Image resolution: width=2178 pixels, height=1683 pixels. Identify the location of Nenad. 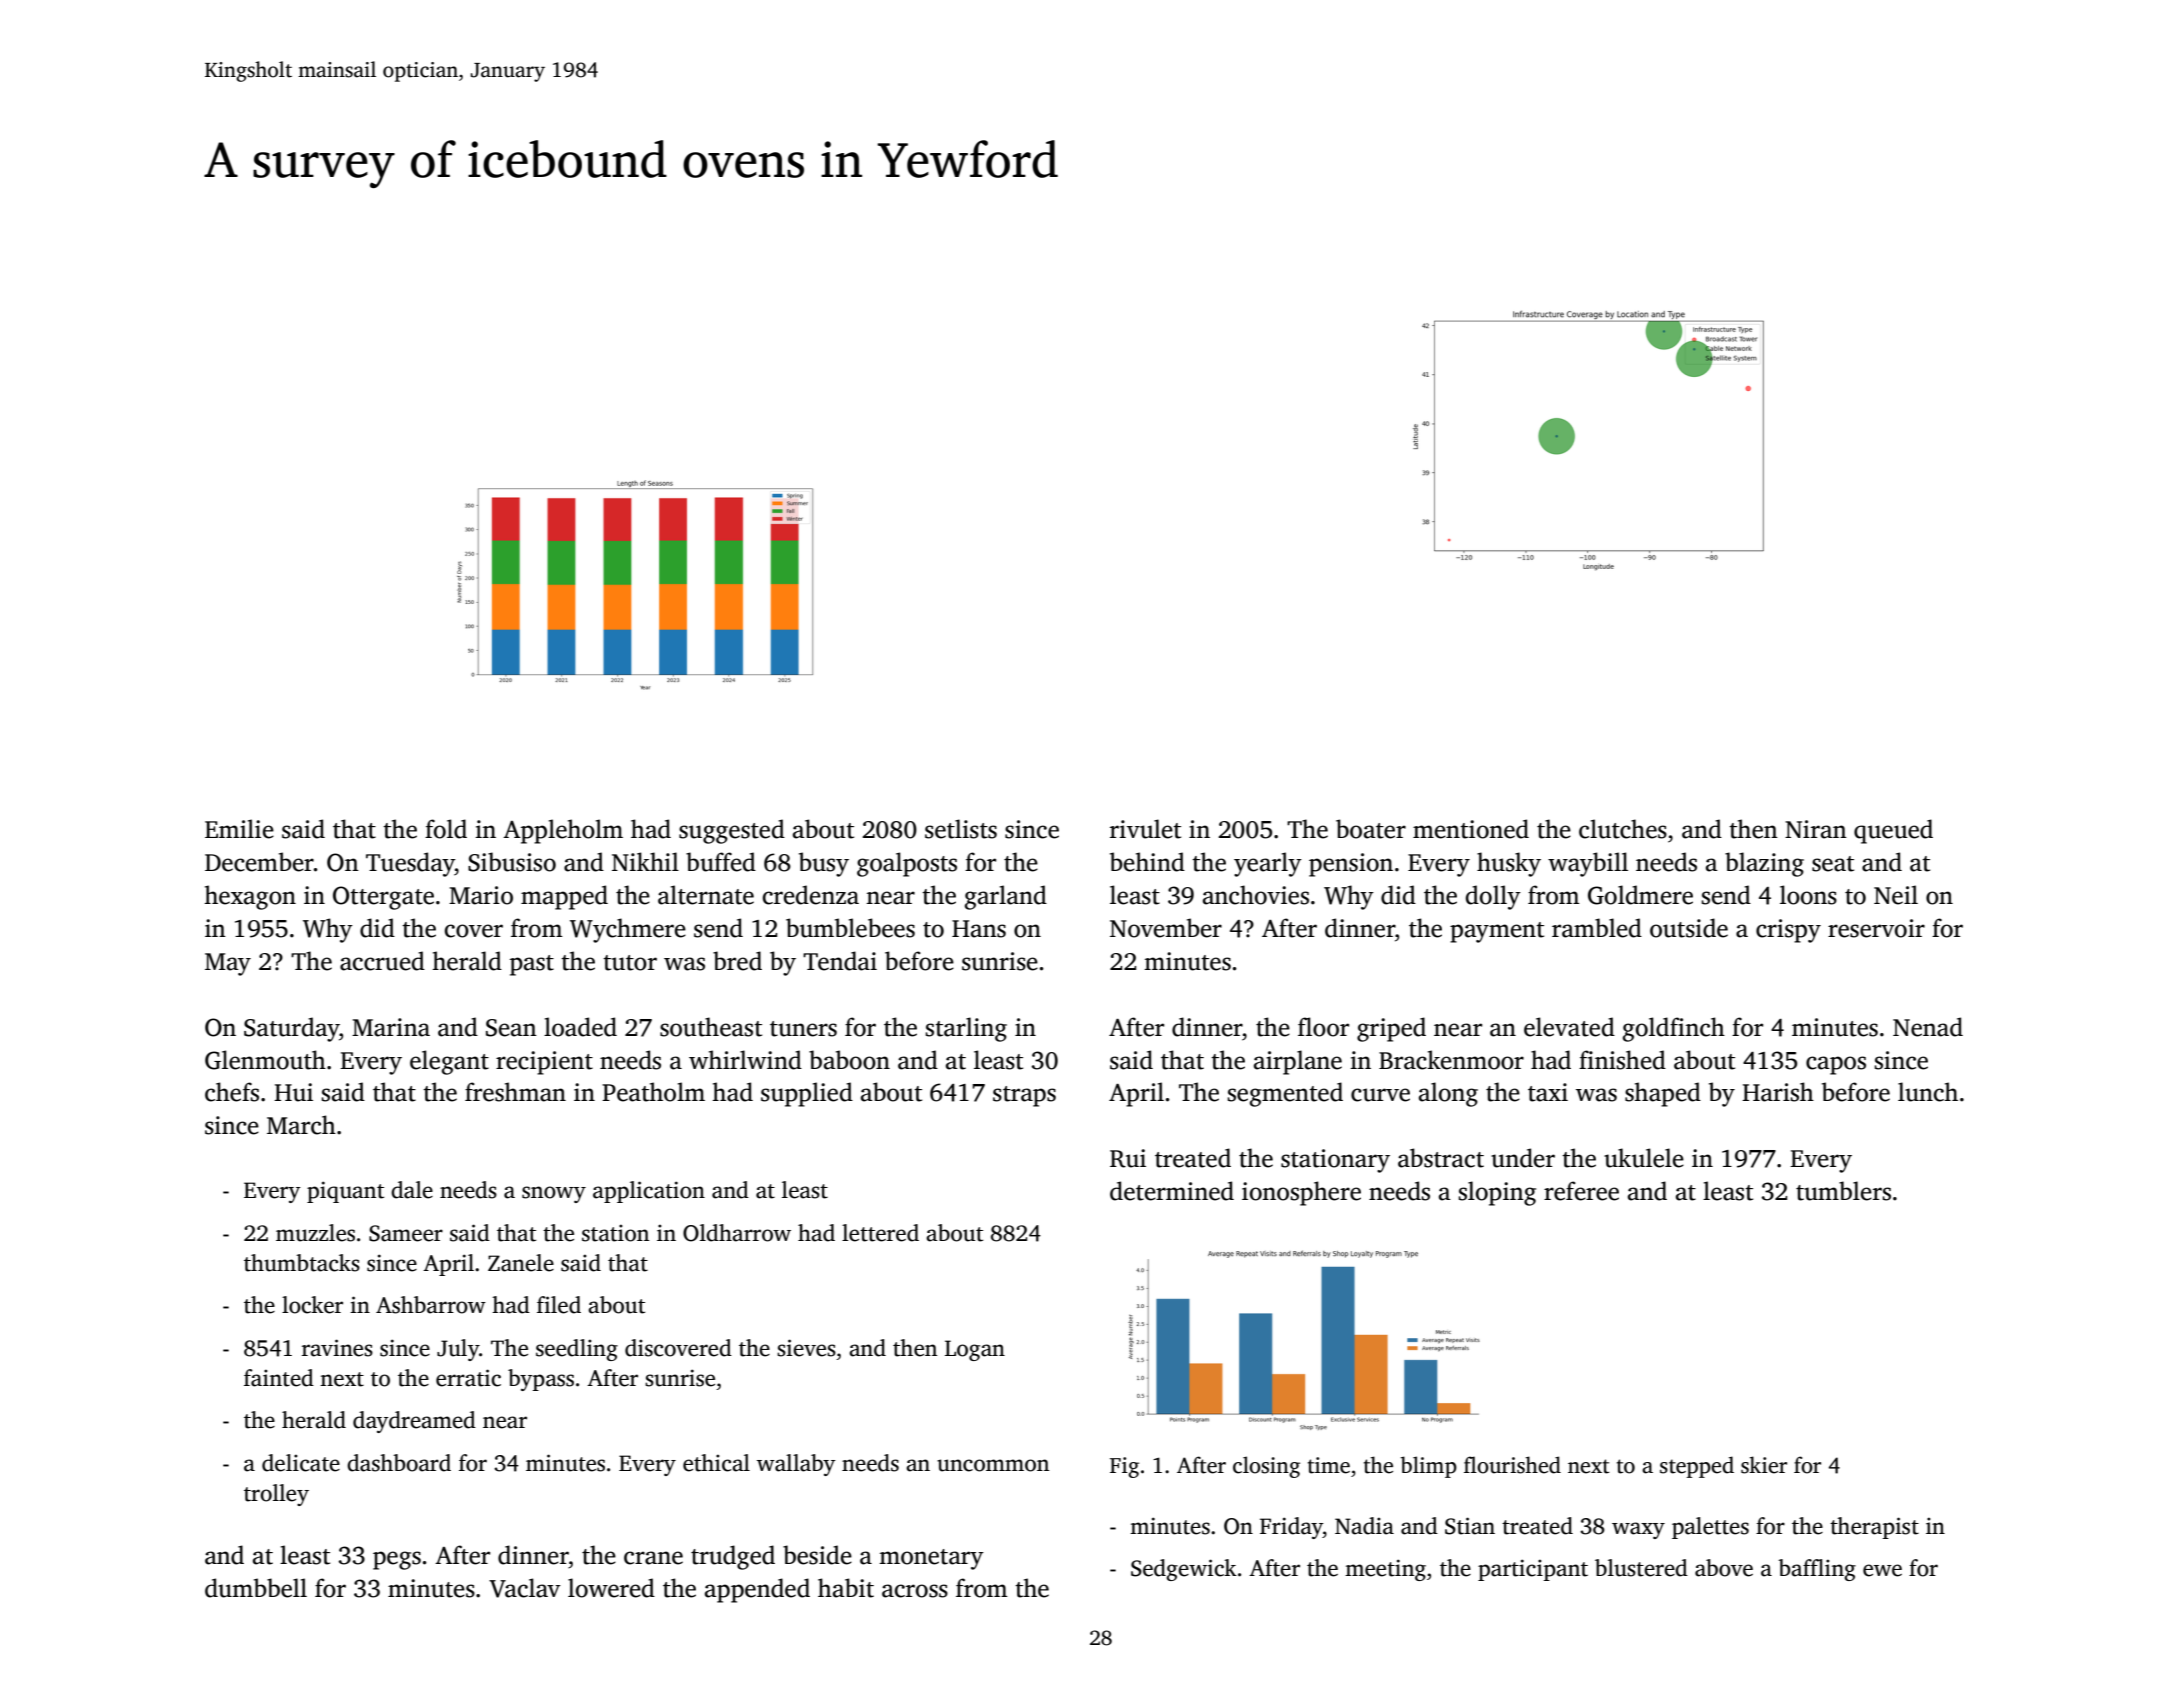
(1928, 1027).
